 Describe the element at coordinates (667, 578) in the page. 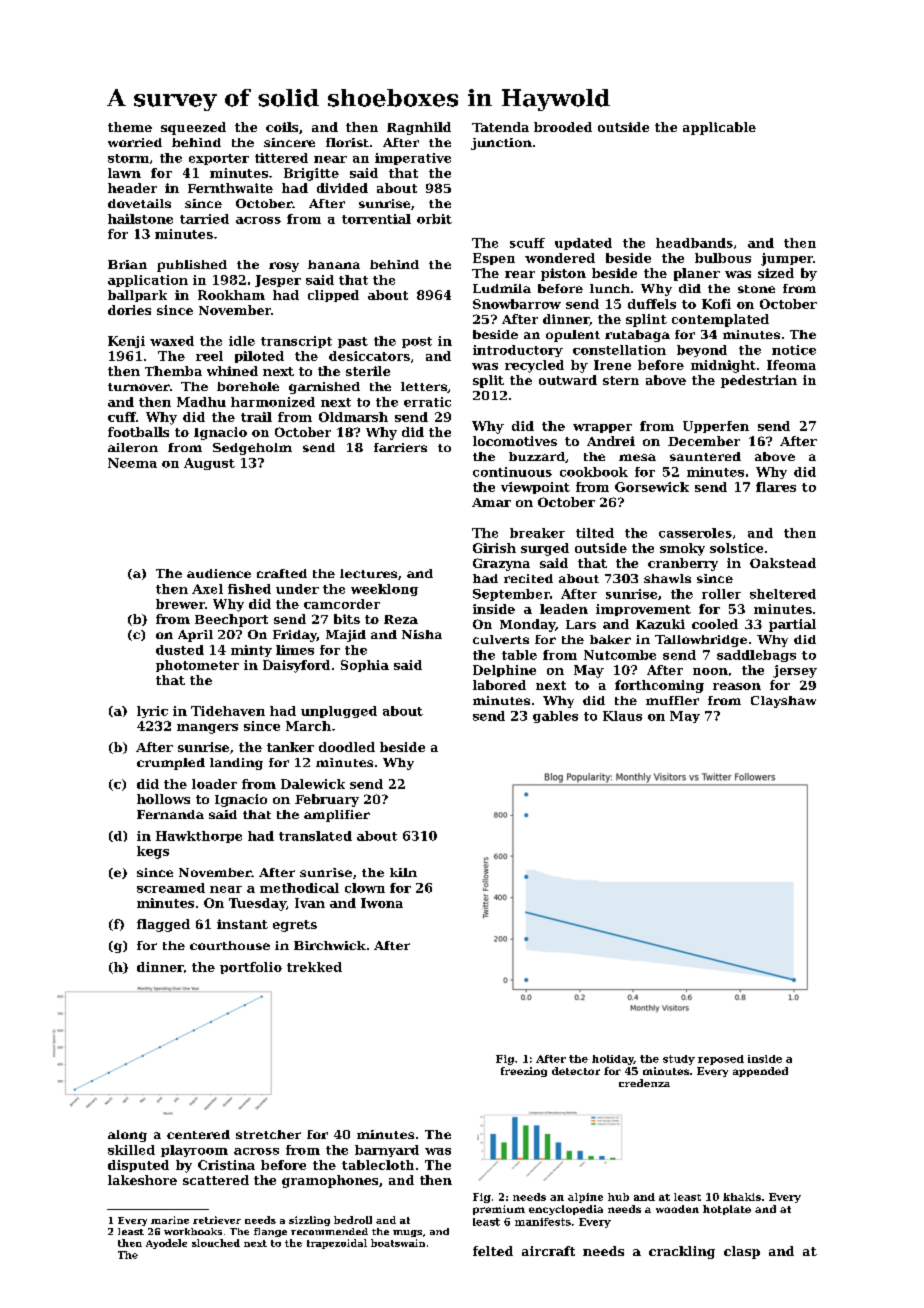

I see `shawls` at that location.
